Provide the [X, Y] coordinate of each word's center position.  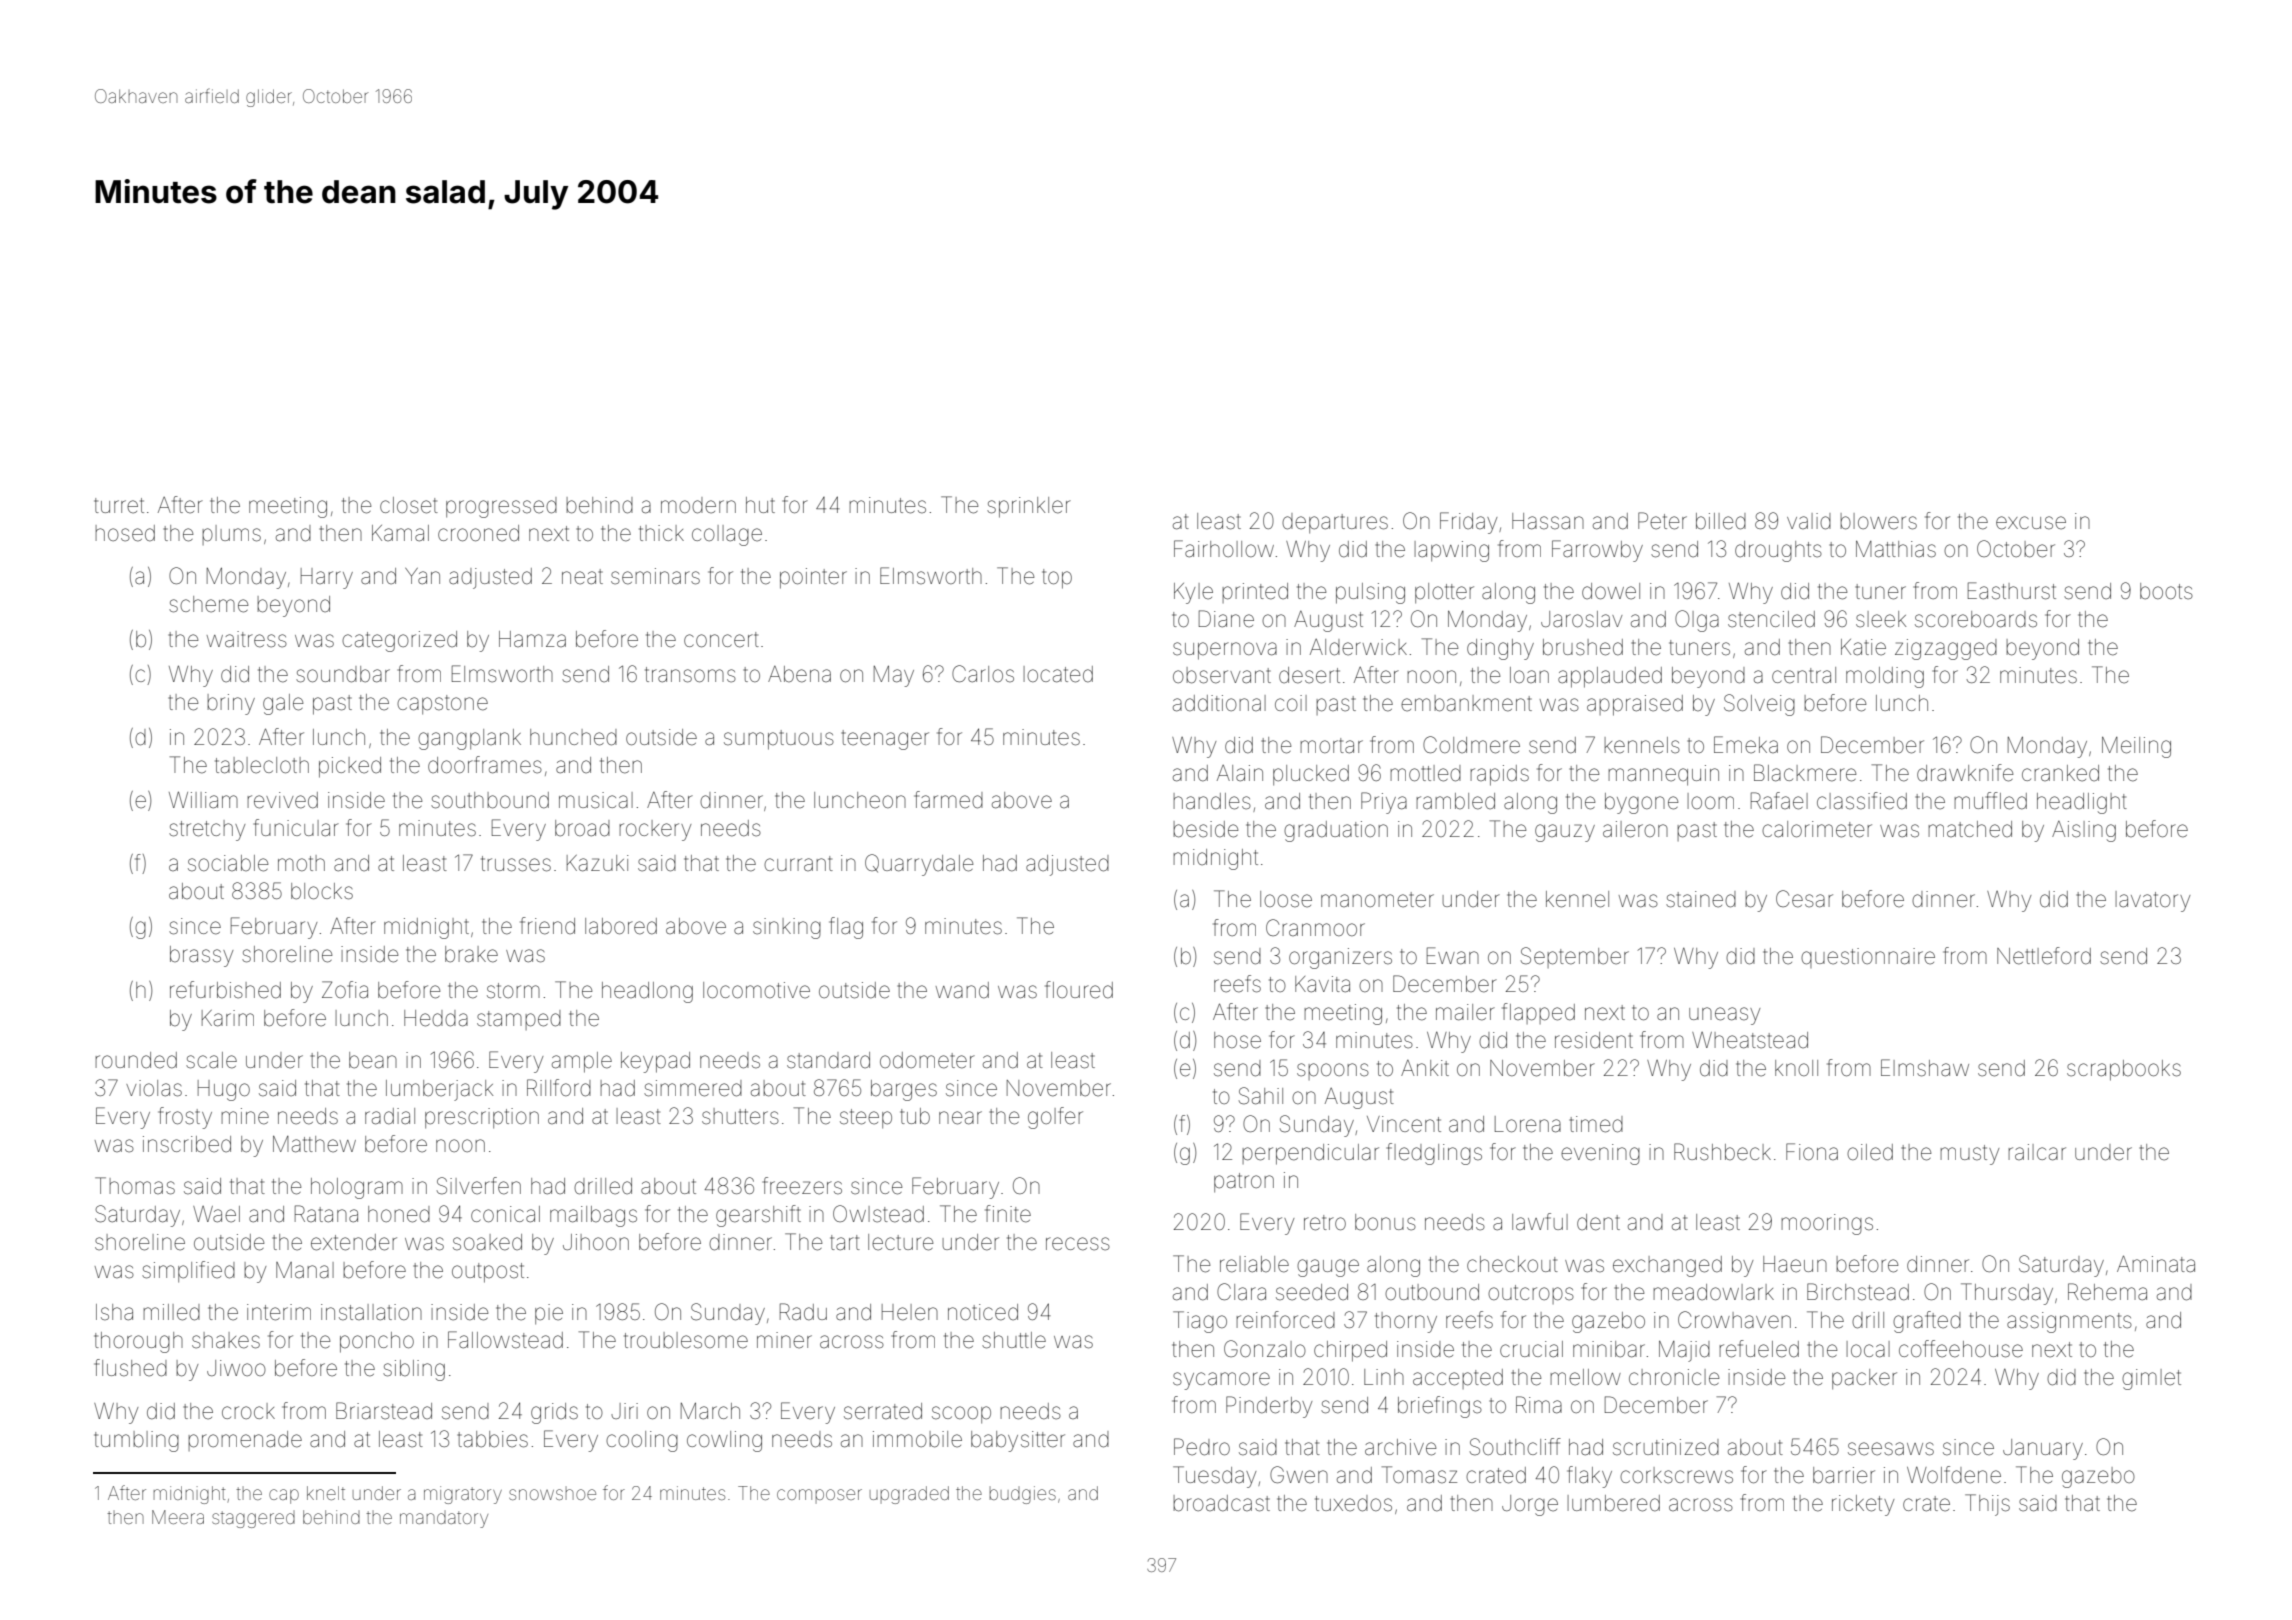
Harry [327, 578]
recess [1078, 1244]
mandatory [444, 1519]
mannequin [1663, 775]
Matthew [314, 1144]
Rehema [2107, 1292]
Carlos [983, 674]
